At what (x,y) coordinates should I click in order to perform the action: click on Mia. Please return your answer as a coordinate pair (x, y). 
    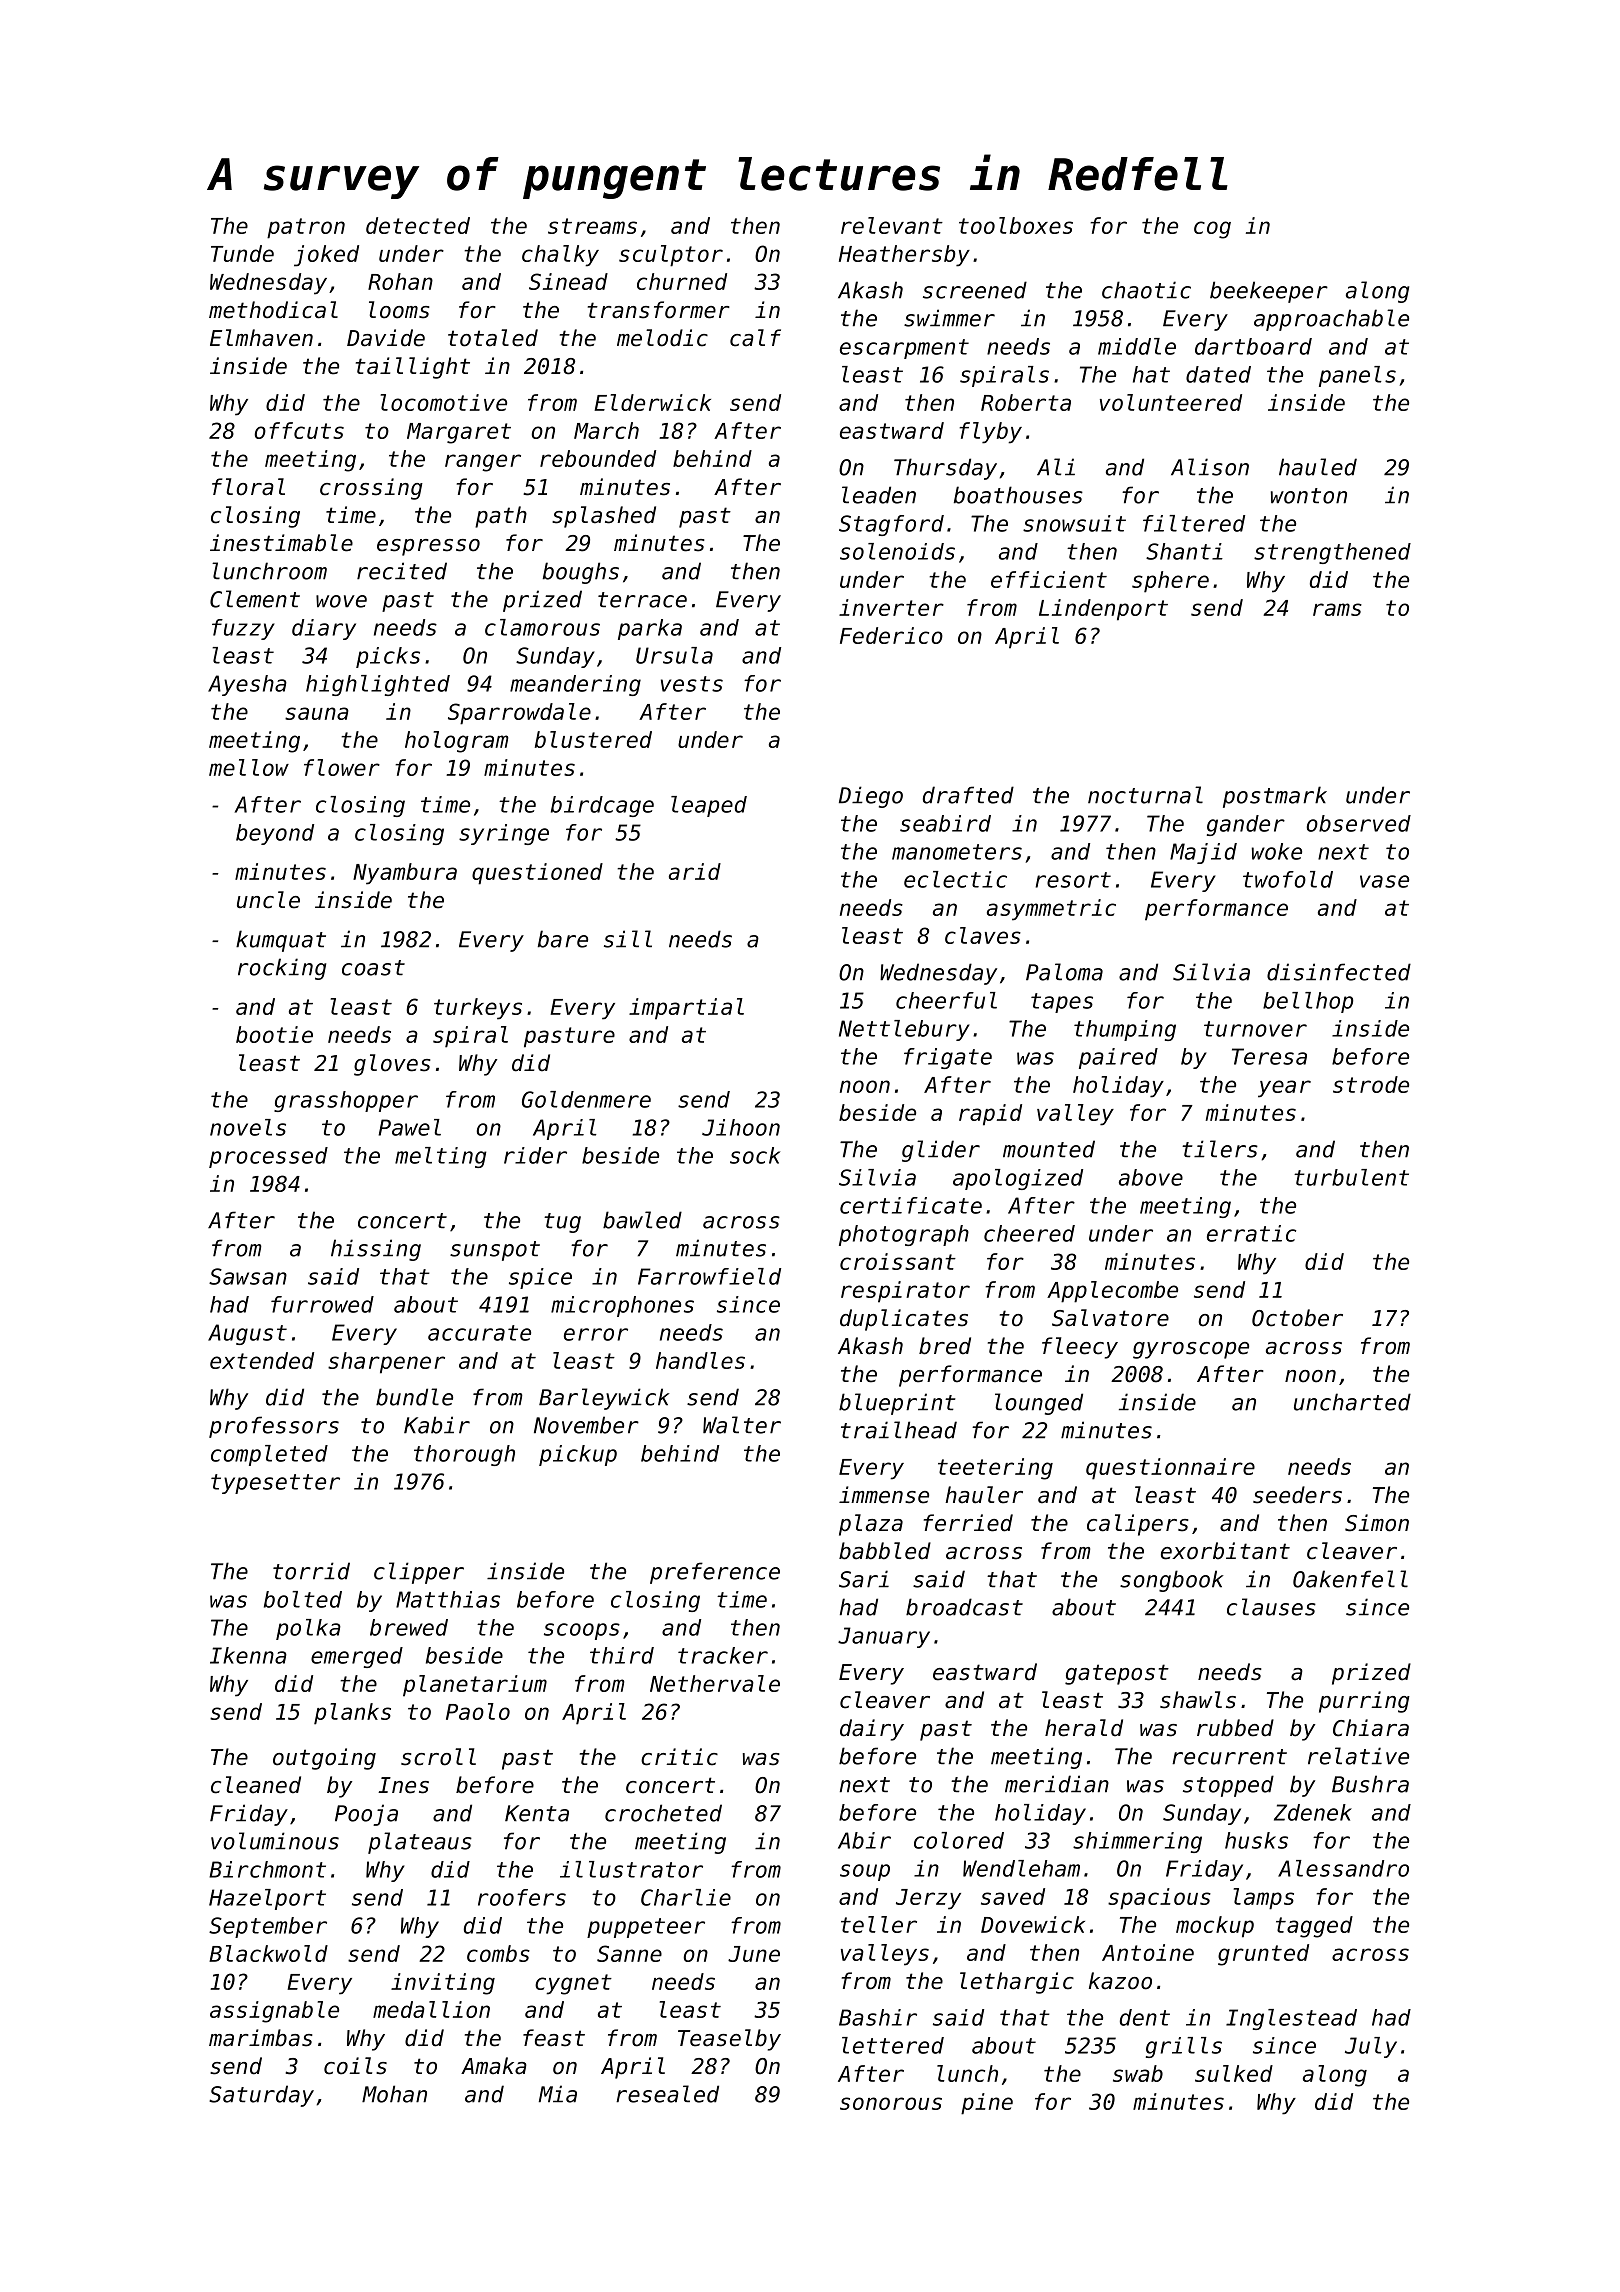
    Looking at the image, I should click on (558, 2094).
